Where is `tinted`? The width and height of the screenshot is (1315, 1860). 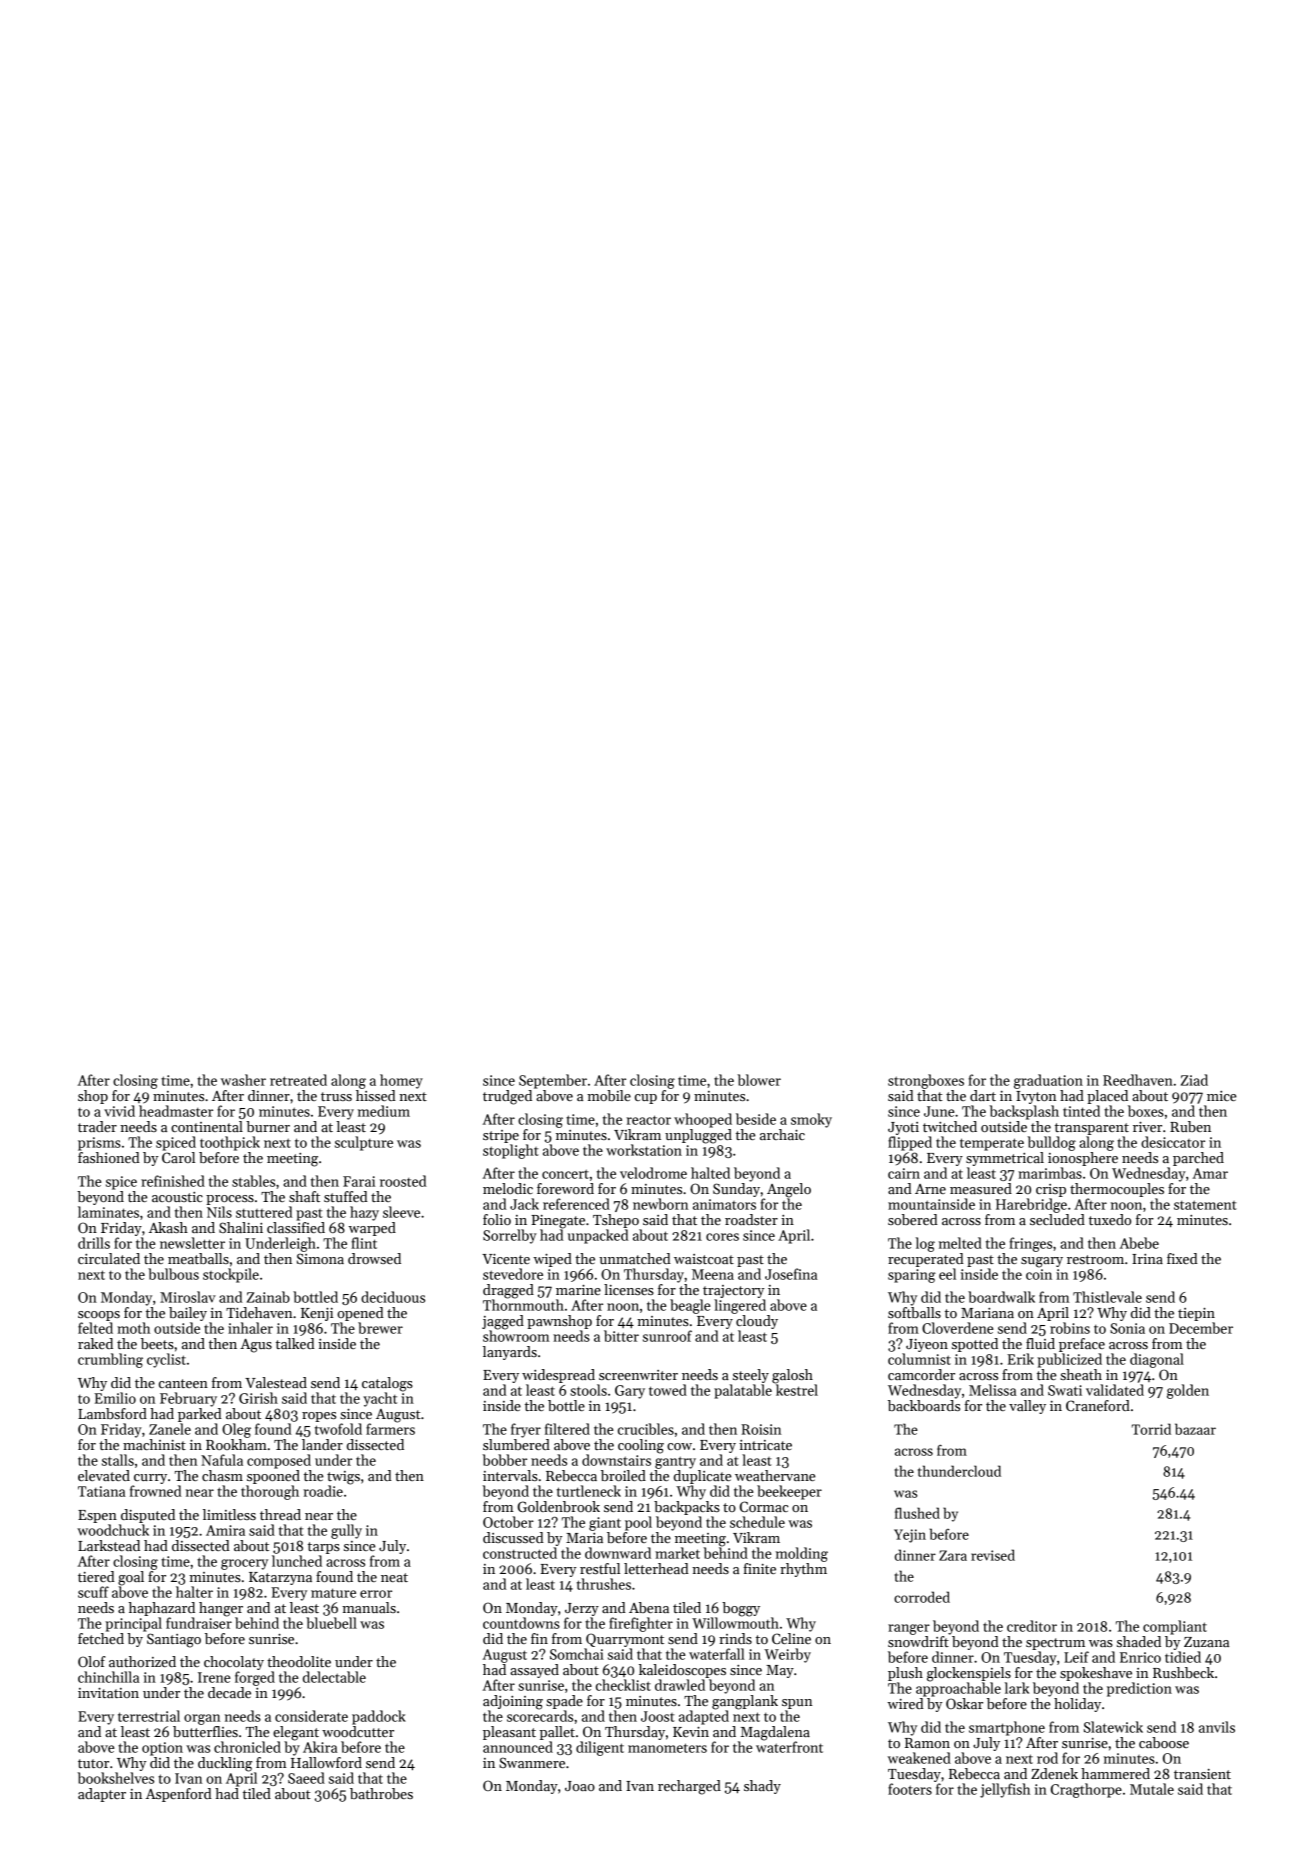 tinted is located at coordinates (1081, 1111).
